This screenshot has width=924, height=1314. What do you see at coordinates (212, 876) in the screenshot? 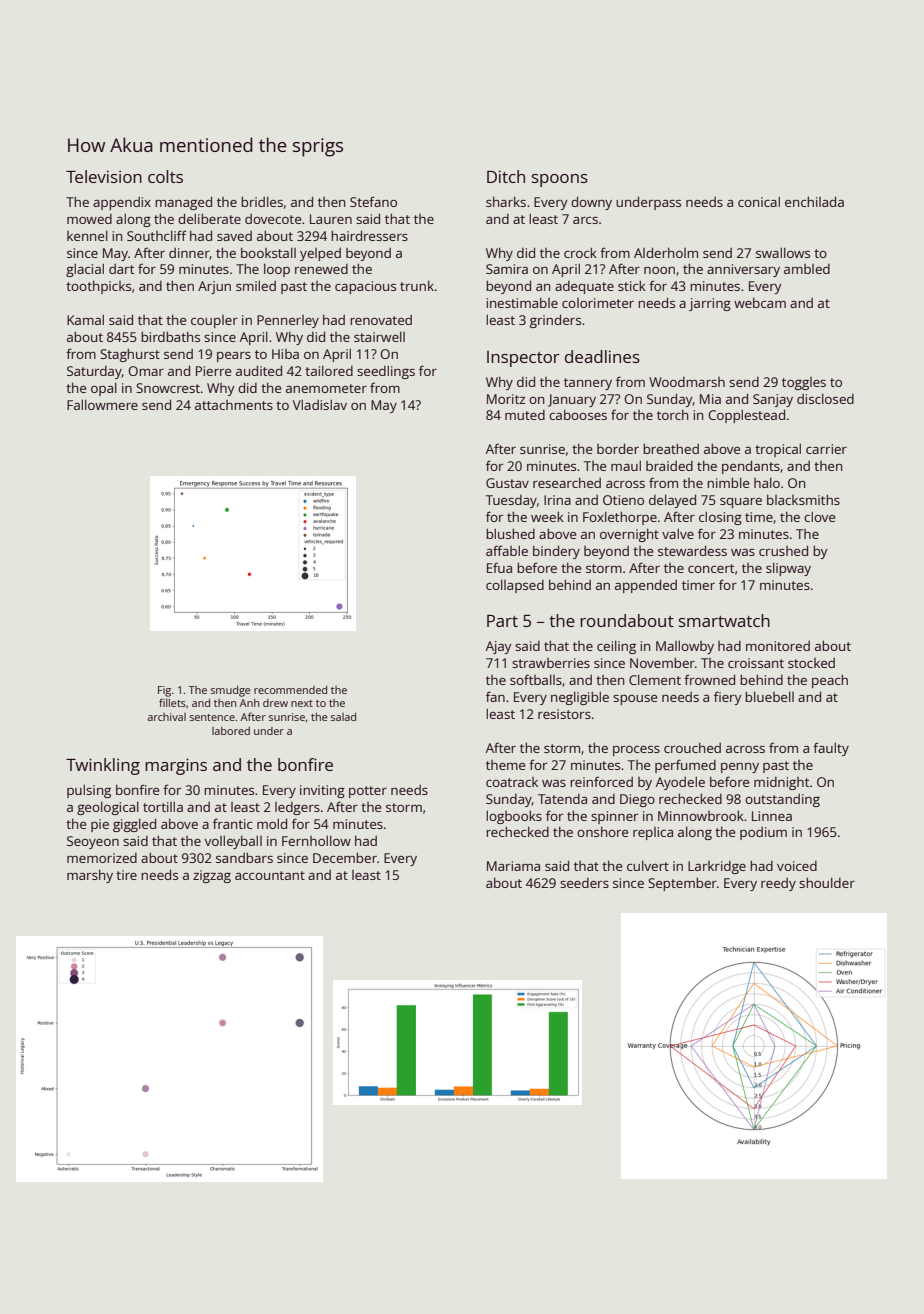
I see `zigzag` at bounding box center [212, 876].
